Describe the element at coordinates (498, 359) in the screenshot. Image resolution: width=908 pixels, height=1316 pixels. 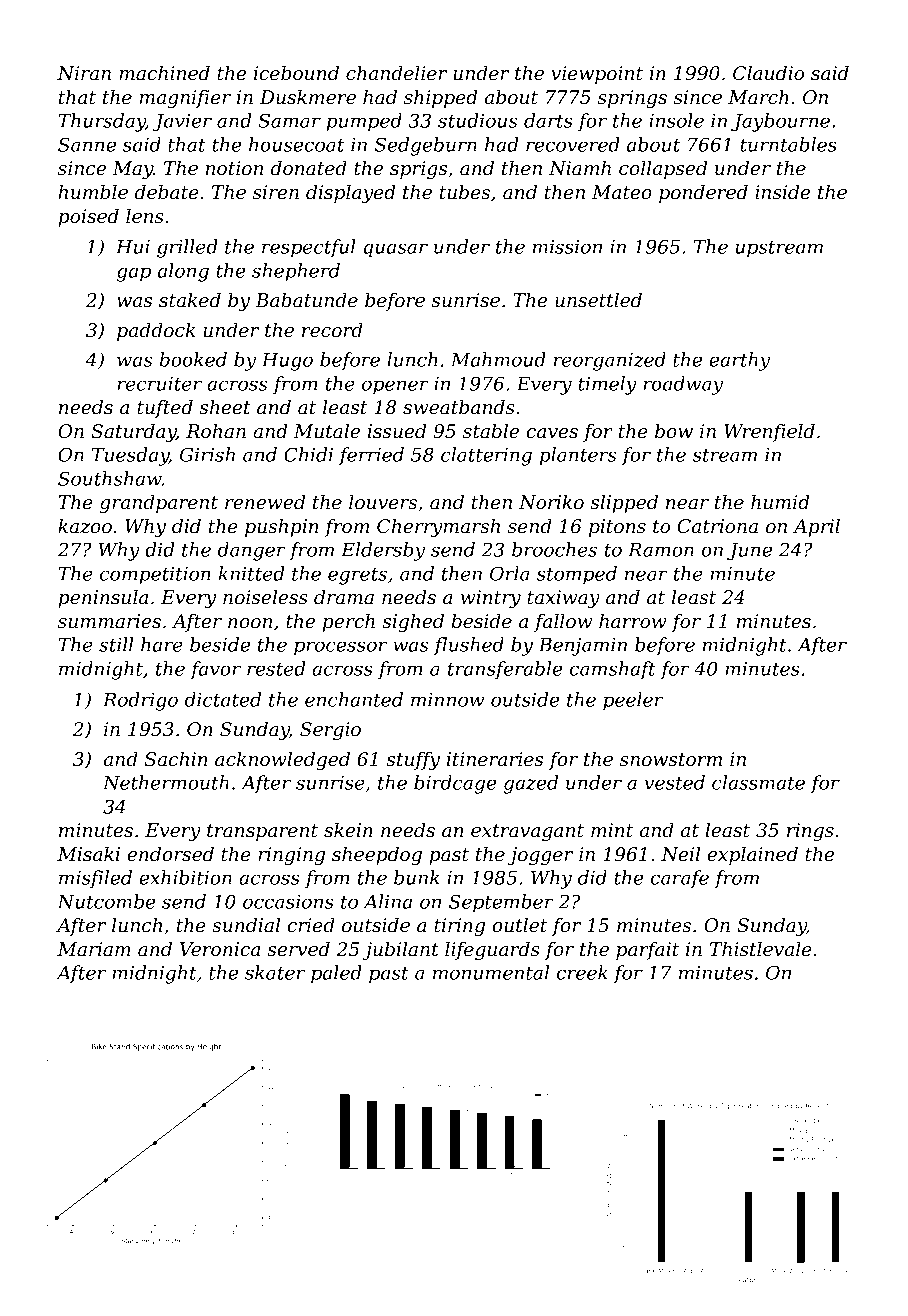
I see `Mahmoud` at that location.
